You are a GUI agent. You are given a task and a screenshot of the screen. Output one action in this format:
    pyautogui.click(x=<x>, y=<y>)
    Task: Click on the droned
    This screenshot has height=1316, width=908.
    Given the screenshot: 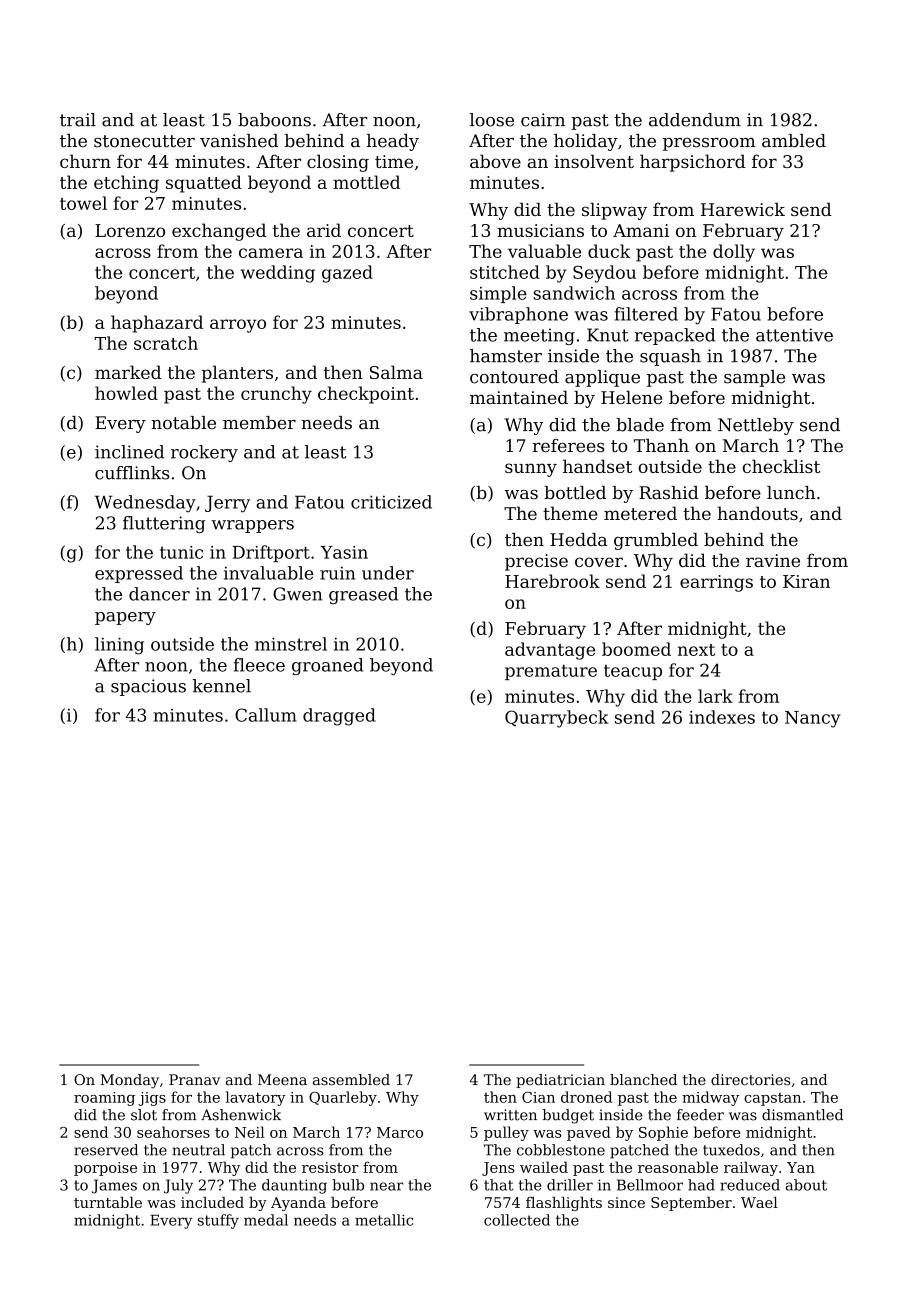 What is the action you would take?
    pyautogui.click(x=586, y=1097)
